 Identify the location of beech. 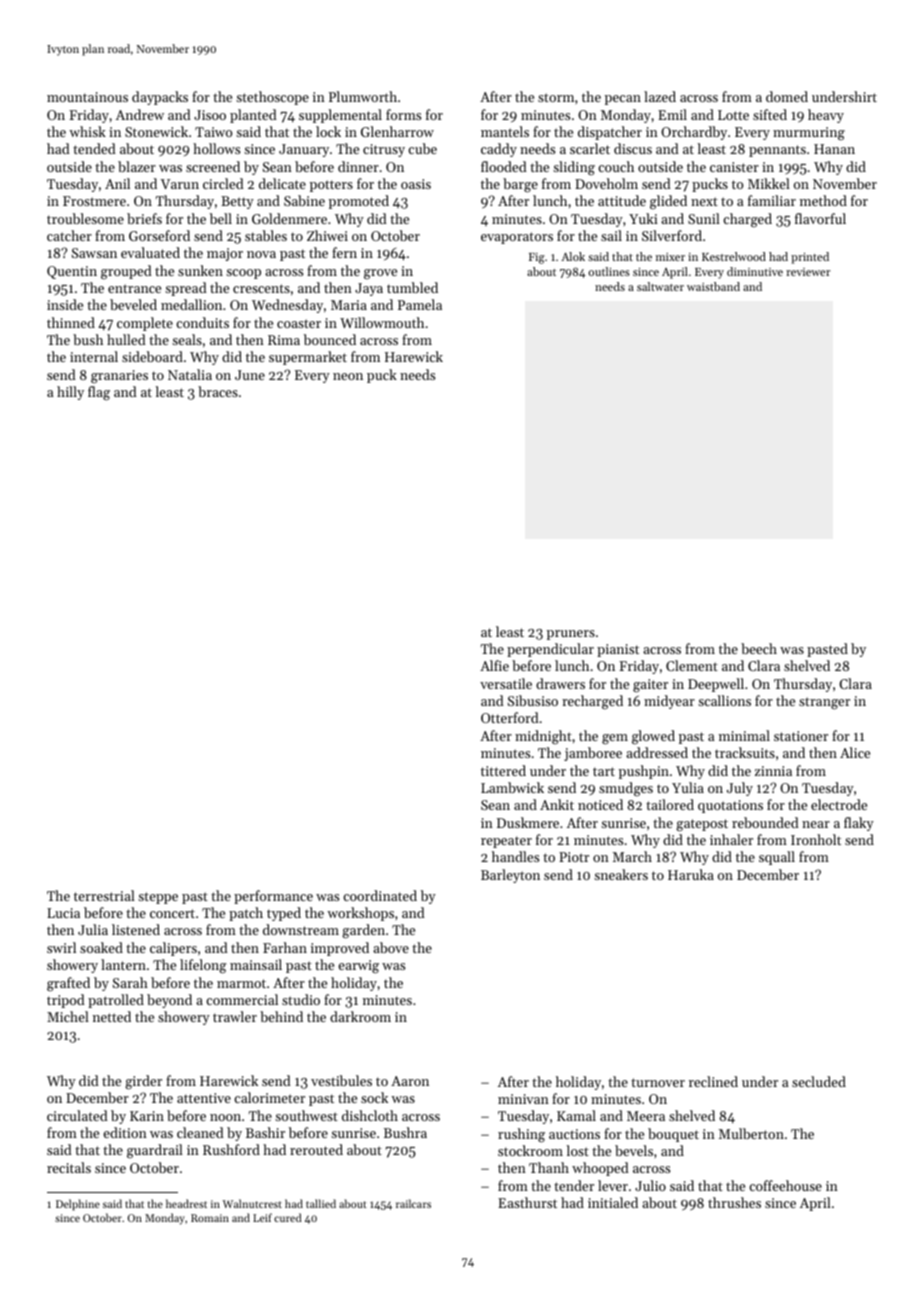
(759, 648).
